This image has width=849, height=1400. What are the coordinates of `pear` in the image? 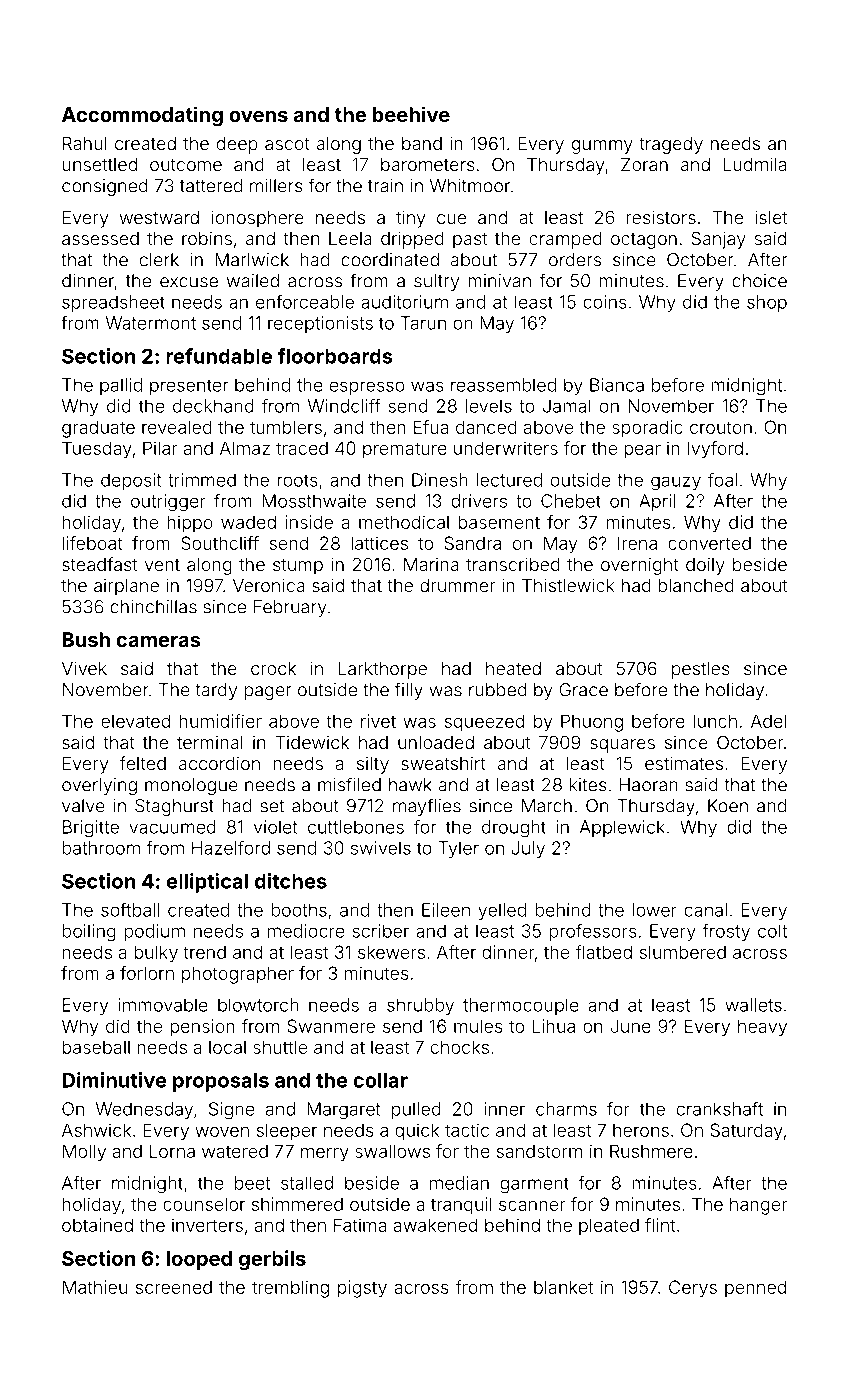 It's located at (642, 452).
